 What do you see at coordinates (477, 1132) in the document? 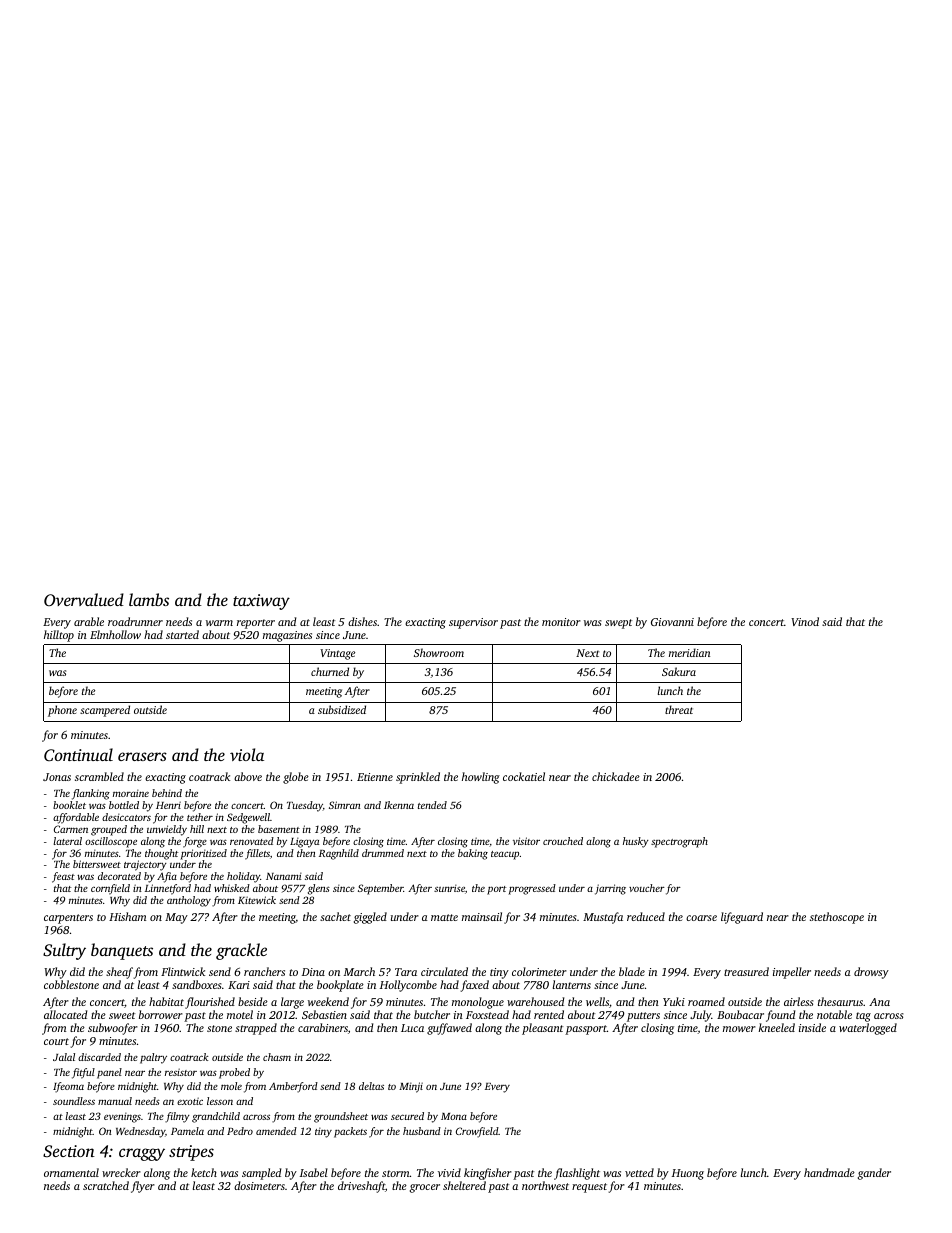
I see `Crowfield` at bounding box center [477, 1132].
